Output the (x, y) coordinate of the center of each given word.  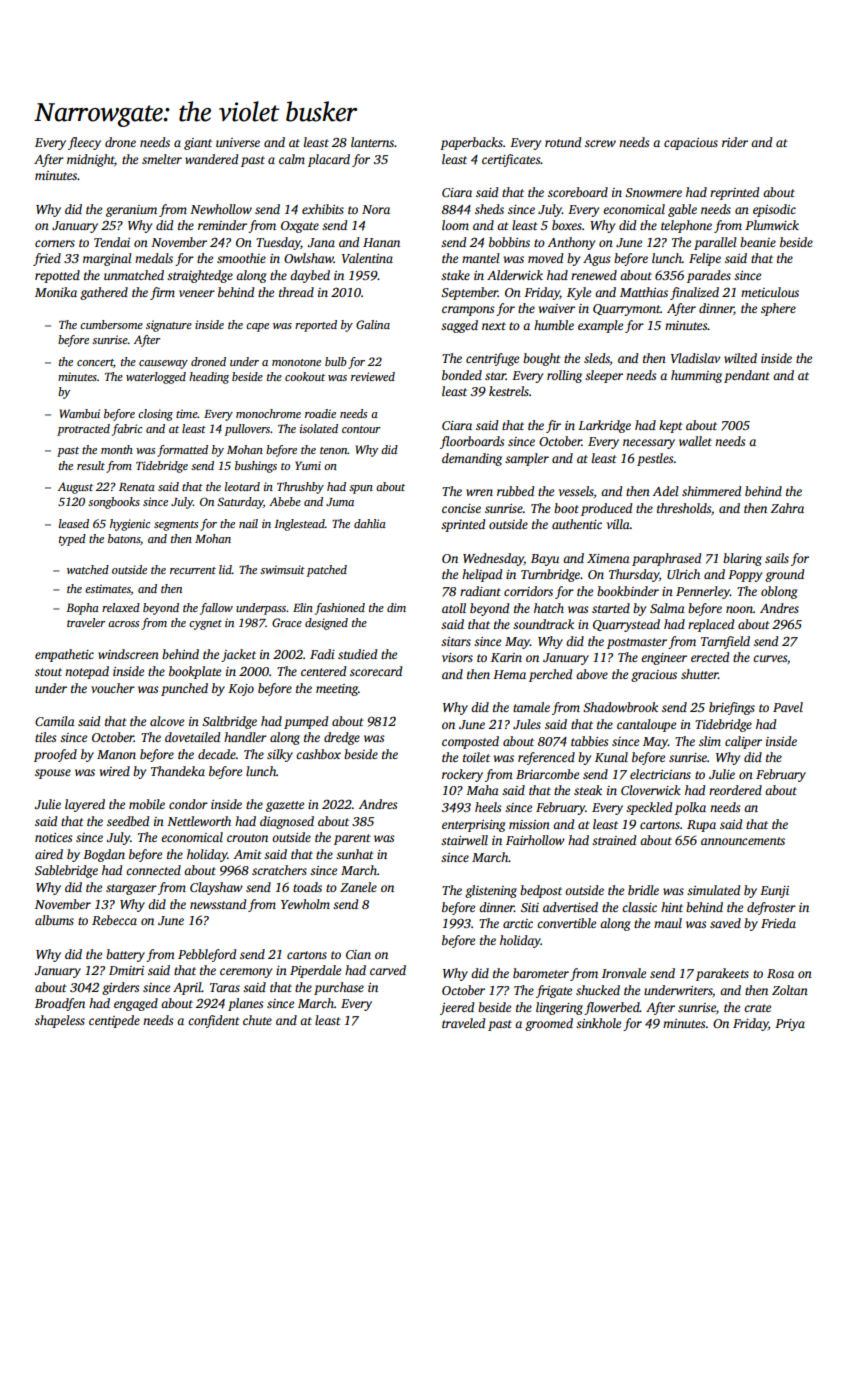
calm (292, 159)
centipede (114, 1021)
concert (95, 363)
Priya (790, 1025)
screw (600, 143)
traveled (463, 1023)
